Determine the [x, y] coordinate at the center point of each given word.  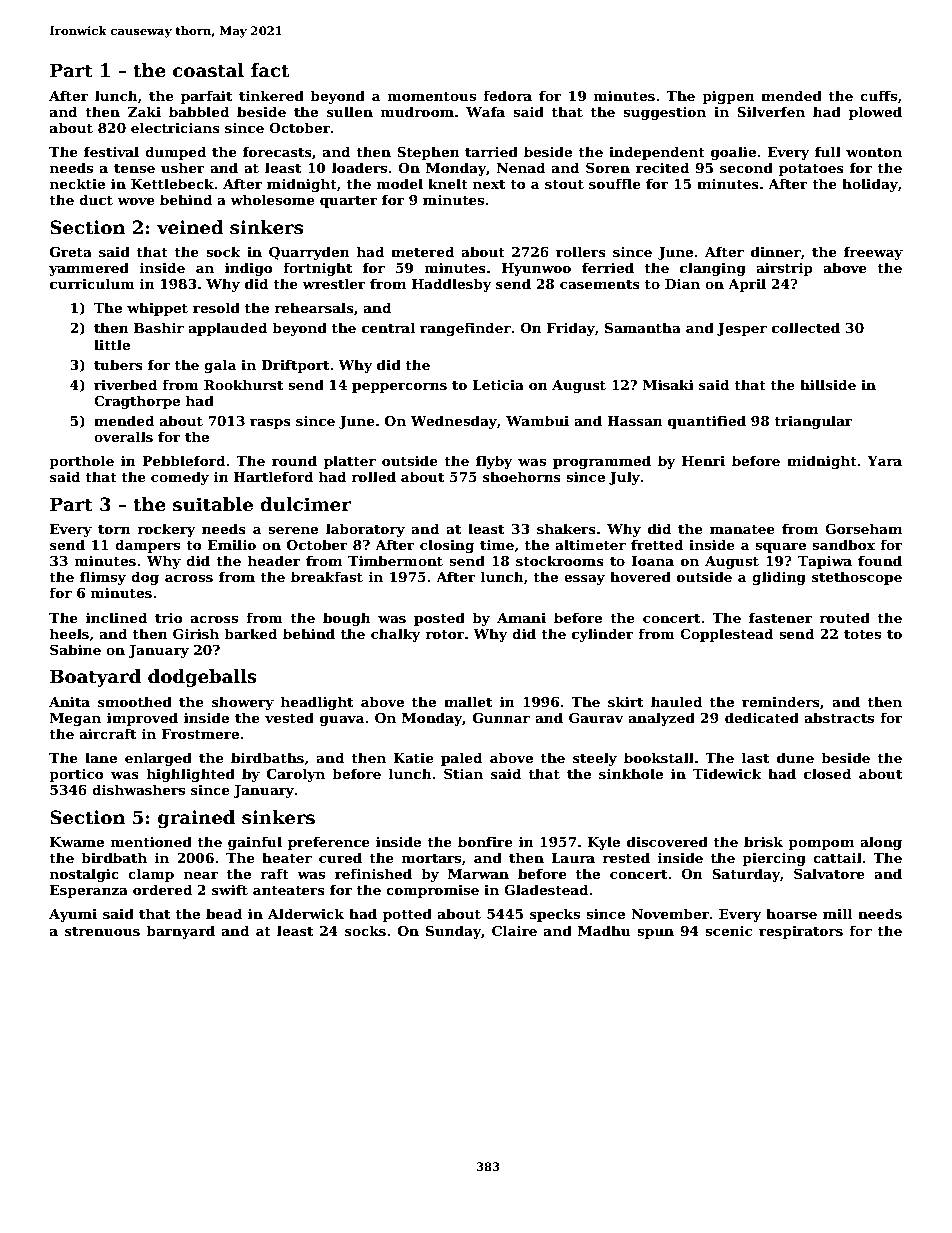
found [880, 560]
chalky [396, 635]
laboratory [365, 530]
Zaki [144, 111]
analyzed [662, 719]
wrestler [334, 283]
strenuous [102, 931]
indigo [249, 269]
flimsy [103, 578]
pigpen [728, 97]
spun [655, 934]
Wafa [485, 111]
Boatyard [95, 678]
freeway [873, 253]
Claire [514, 930]
